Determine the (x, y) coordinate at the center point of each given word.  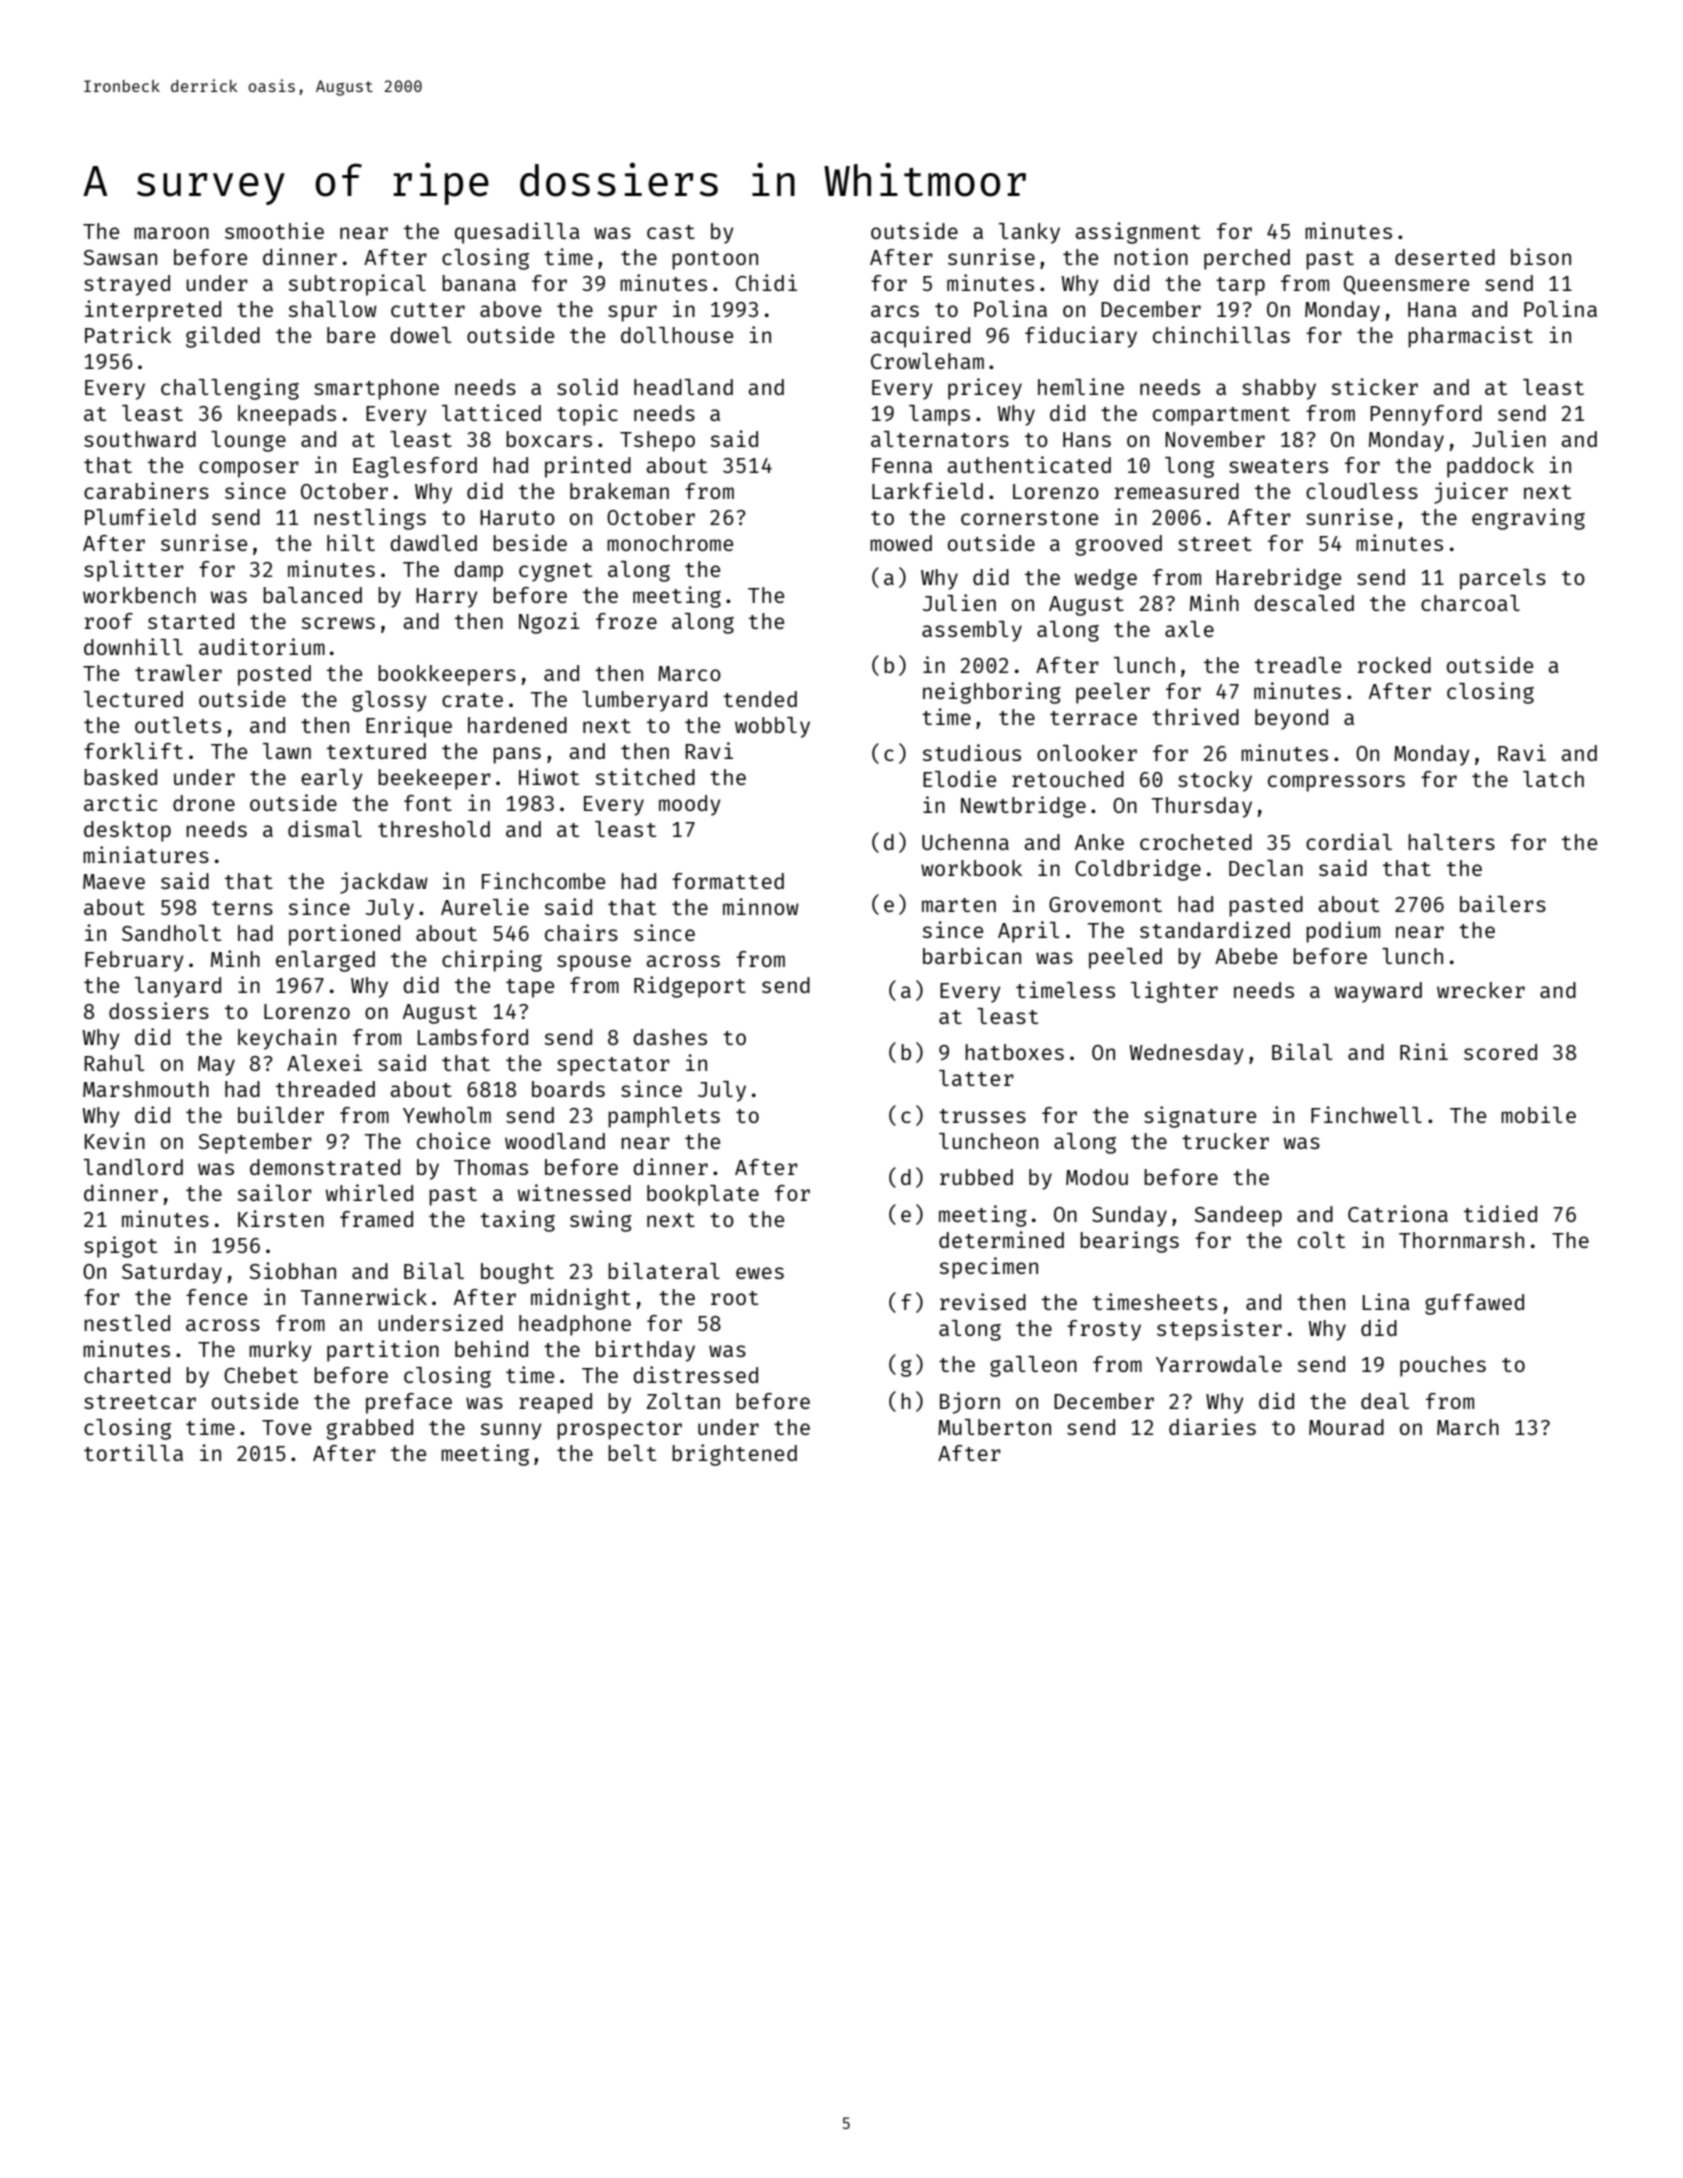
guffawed (1474, 1304)
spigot (120, 1247)
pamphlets (664, 1117)
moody (690, 805)
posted (274, 675)
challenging (230, 389)
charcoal (1470, 603)
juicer (1471, 493)
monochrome (670, 543)
